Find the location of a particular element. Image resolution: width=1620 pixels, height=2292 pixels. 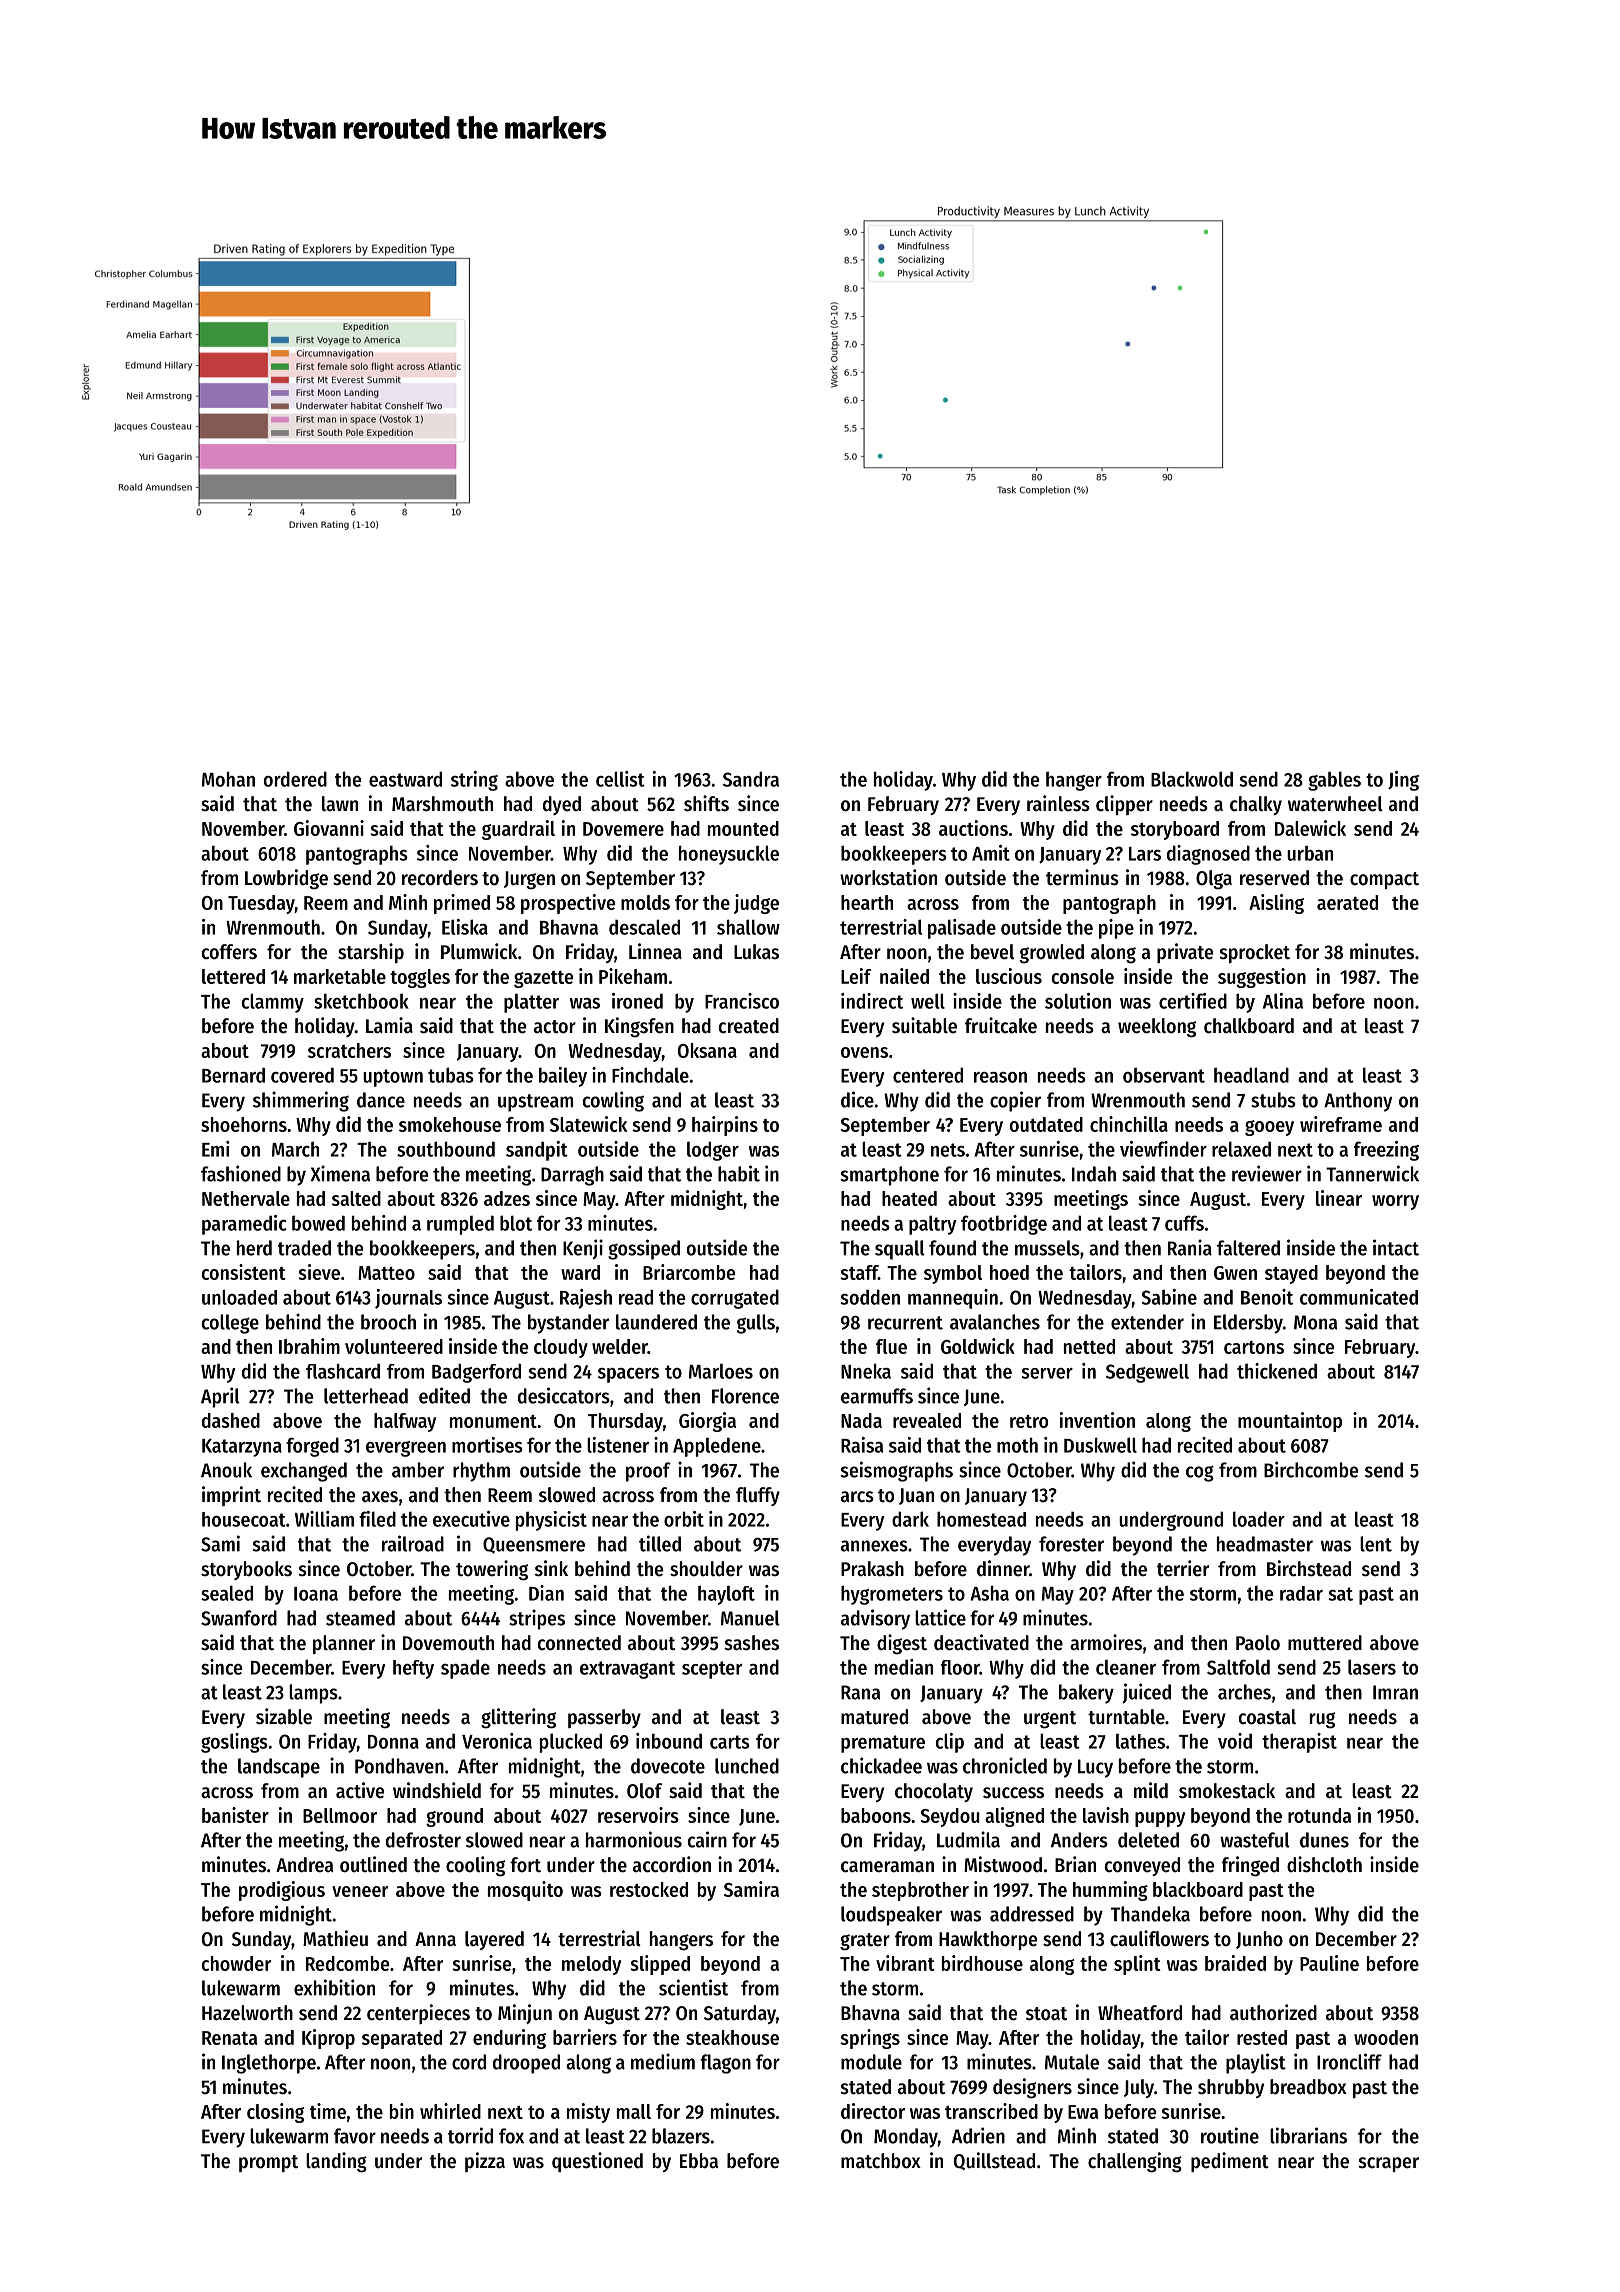

Queensmere is located at coordinates (534, 1545).
